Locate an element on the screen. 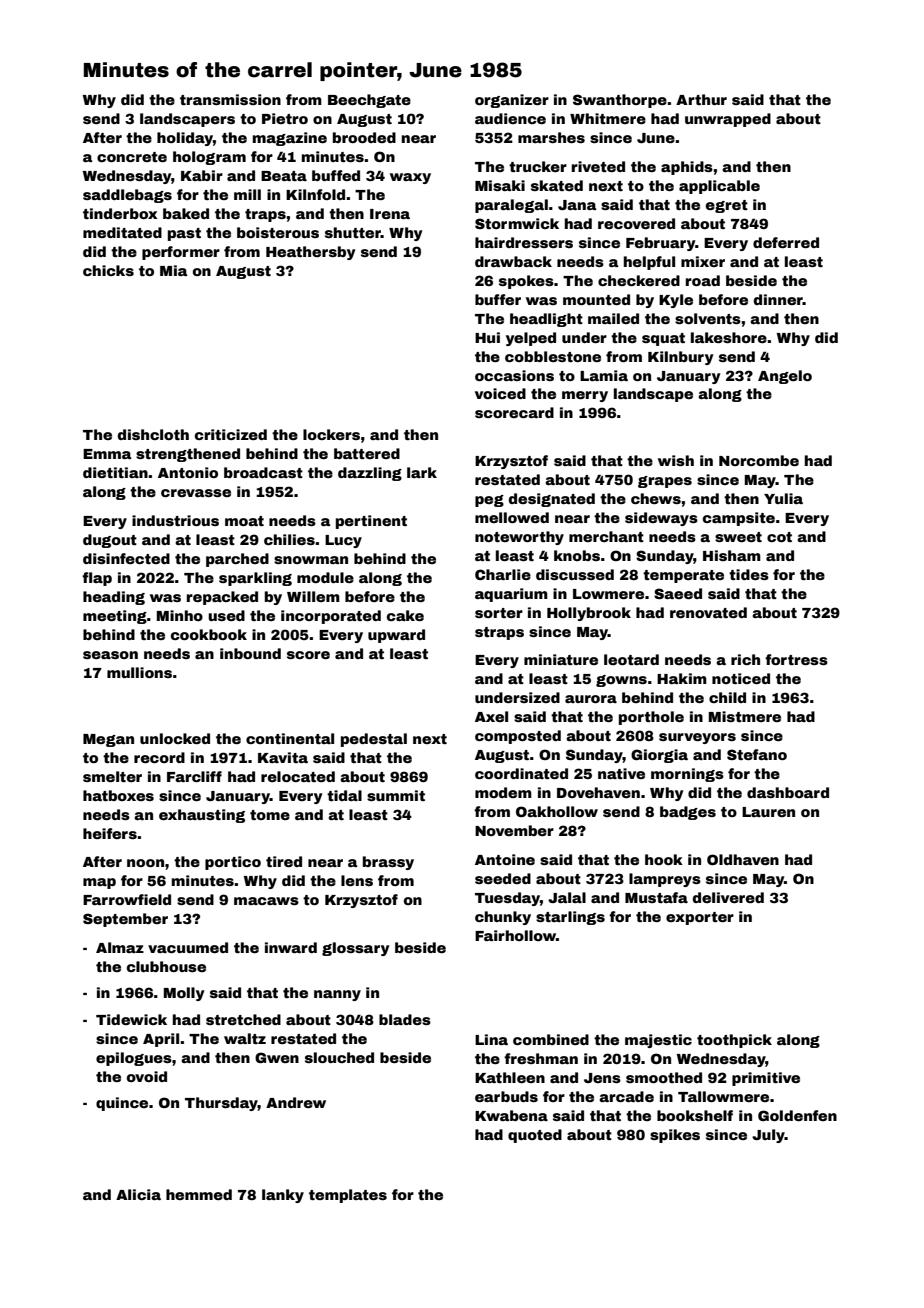 The width and height of the screenshot is (924, 1308). April is located at coordinates (161, 1040).
